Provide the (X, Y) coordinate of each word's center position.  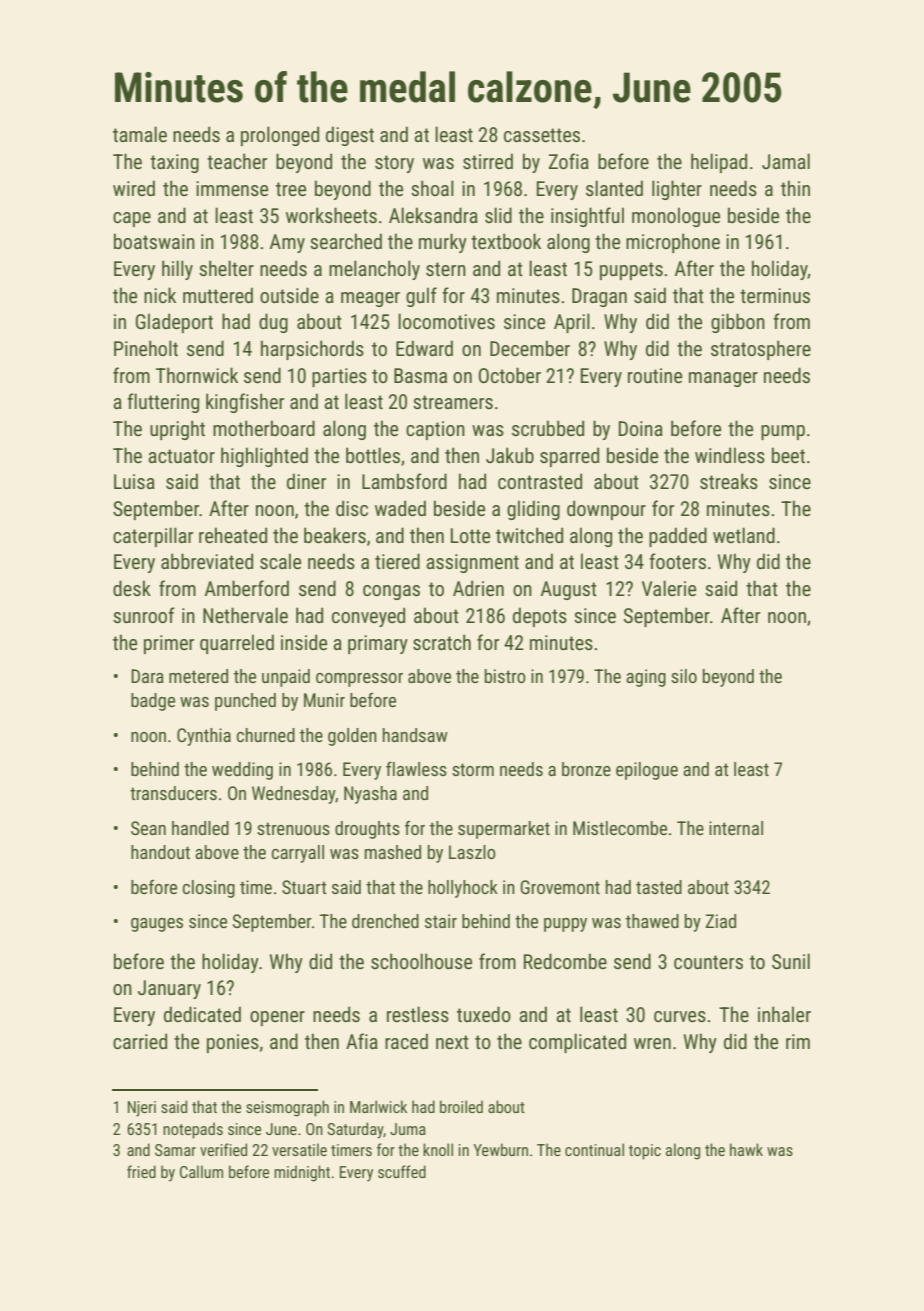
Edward (424, 348)
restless (418, 1014)
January (169, 989)
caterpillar (153, 537)
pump (783, 432)
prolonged (280, 136)
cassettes (542, 135)
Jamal (786, 161)
